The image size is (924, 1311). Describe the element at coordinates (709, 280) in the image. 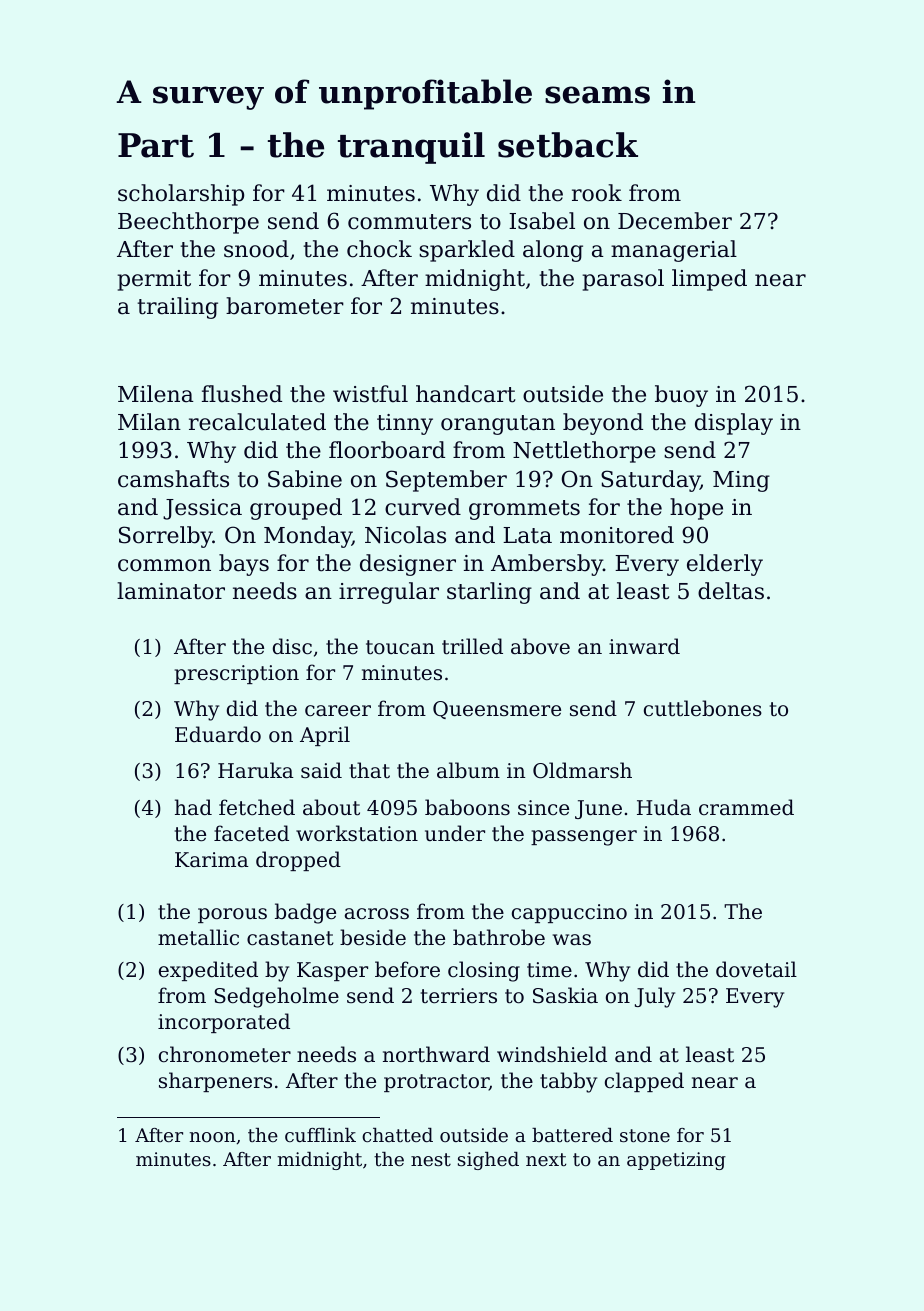

I see `limped` at that location.
